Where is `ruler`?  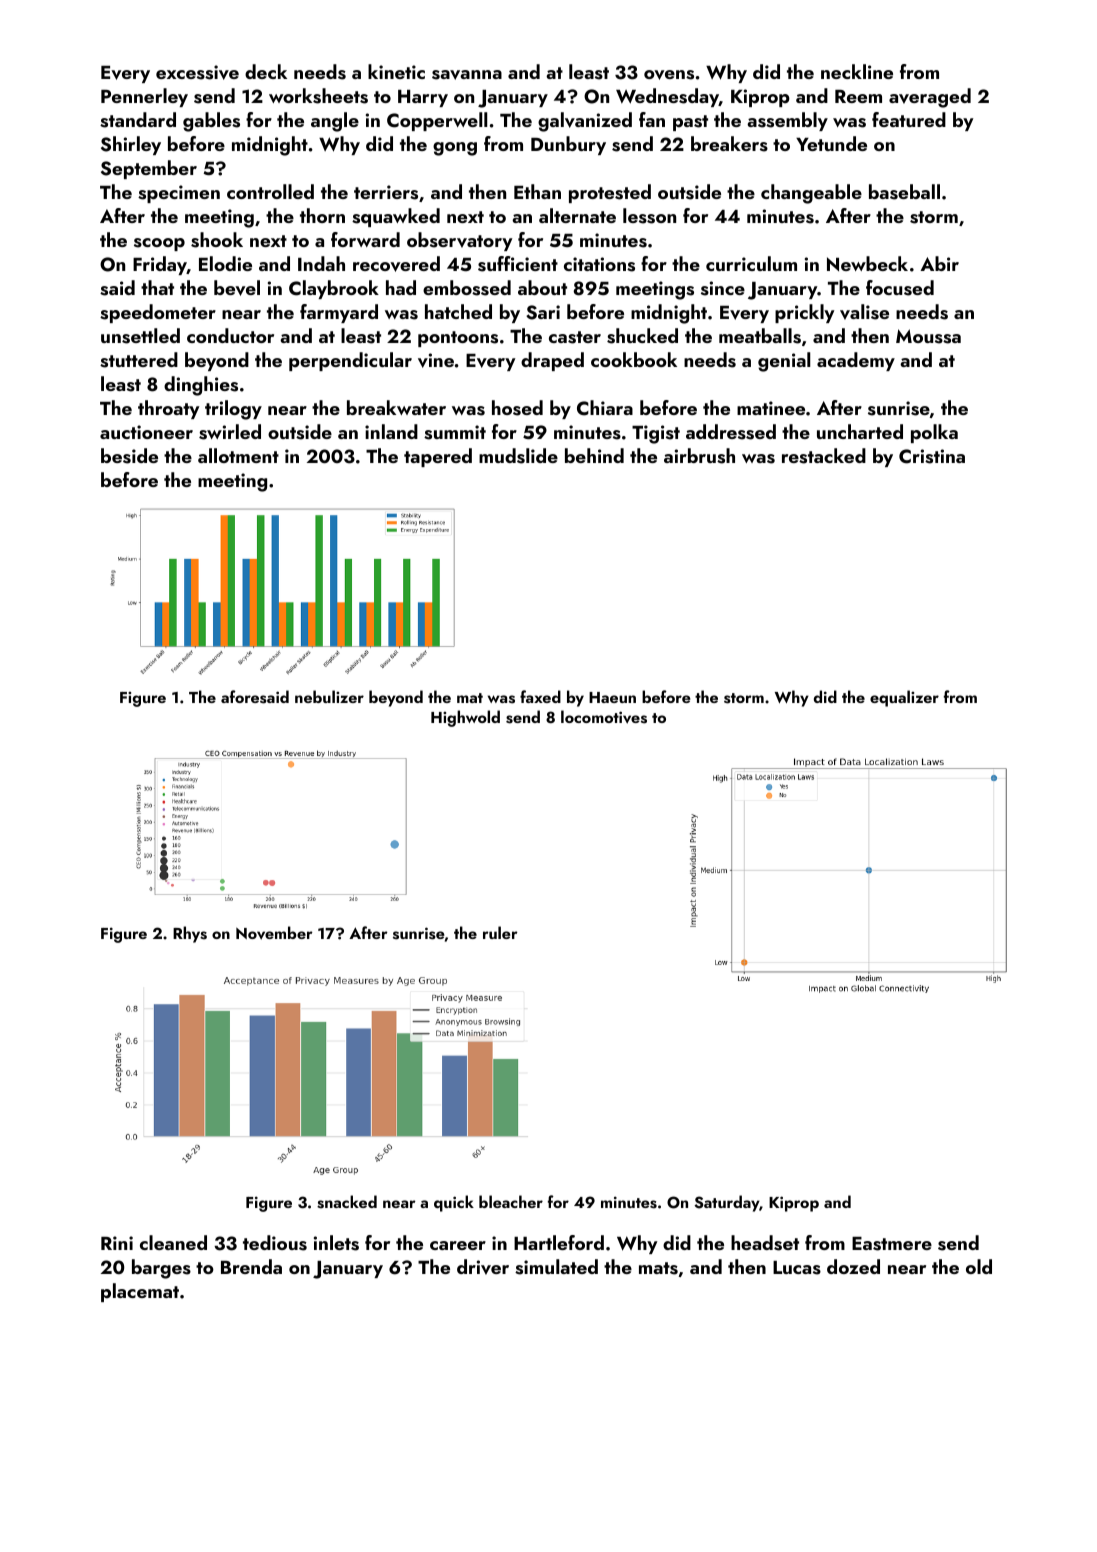 ruler is located at coordinates (500, 932).
